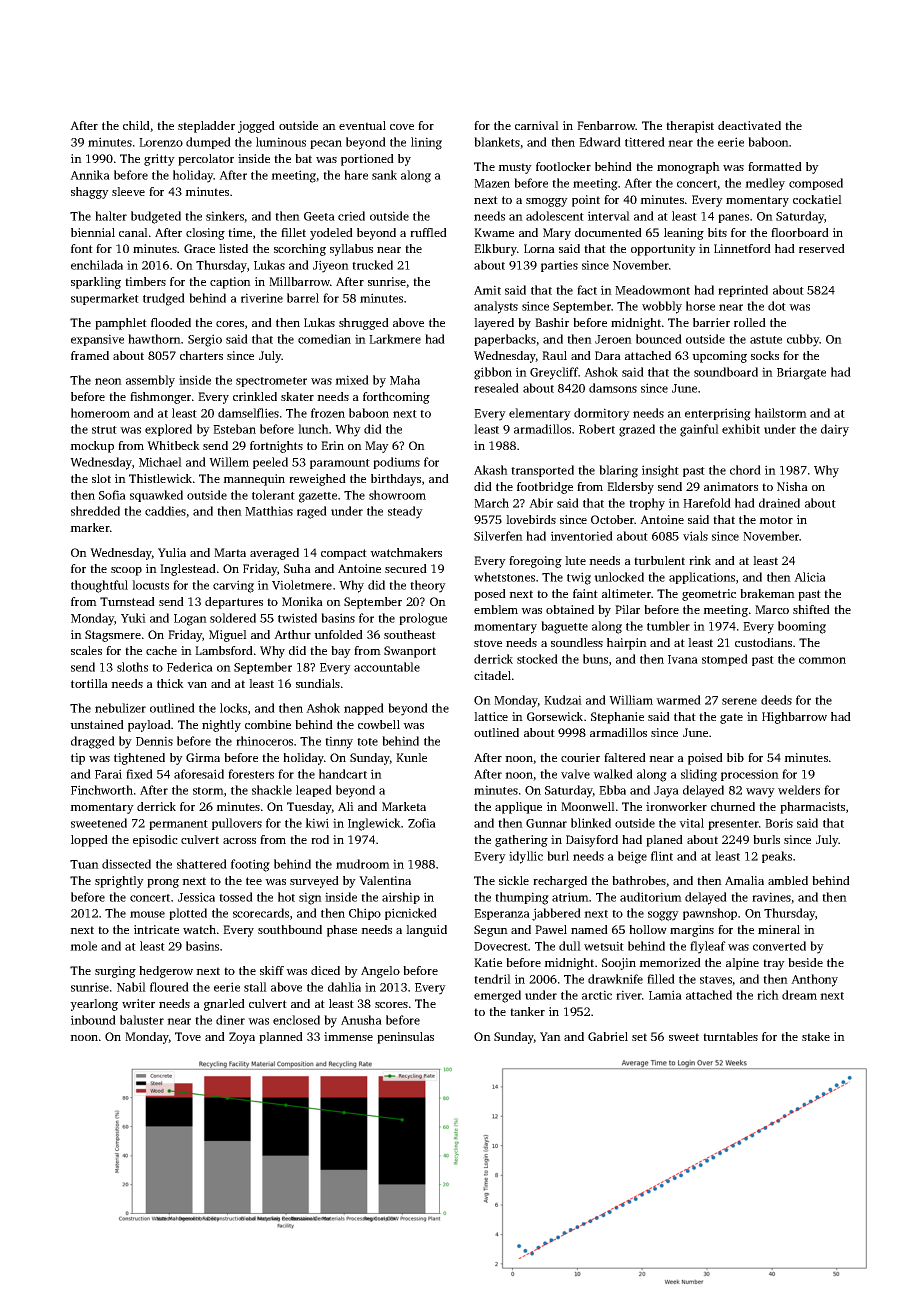  I want to click on Greycliff, so click(554, 373).
